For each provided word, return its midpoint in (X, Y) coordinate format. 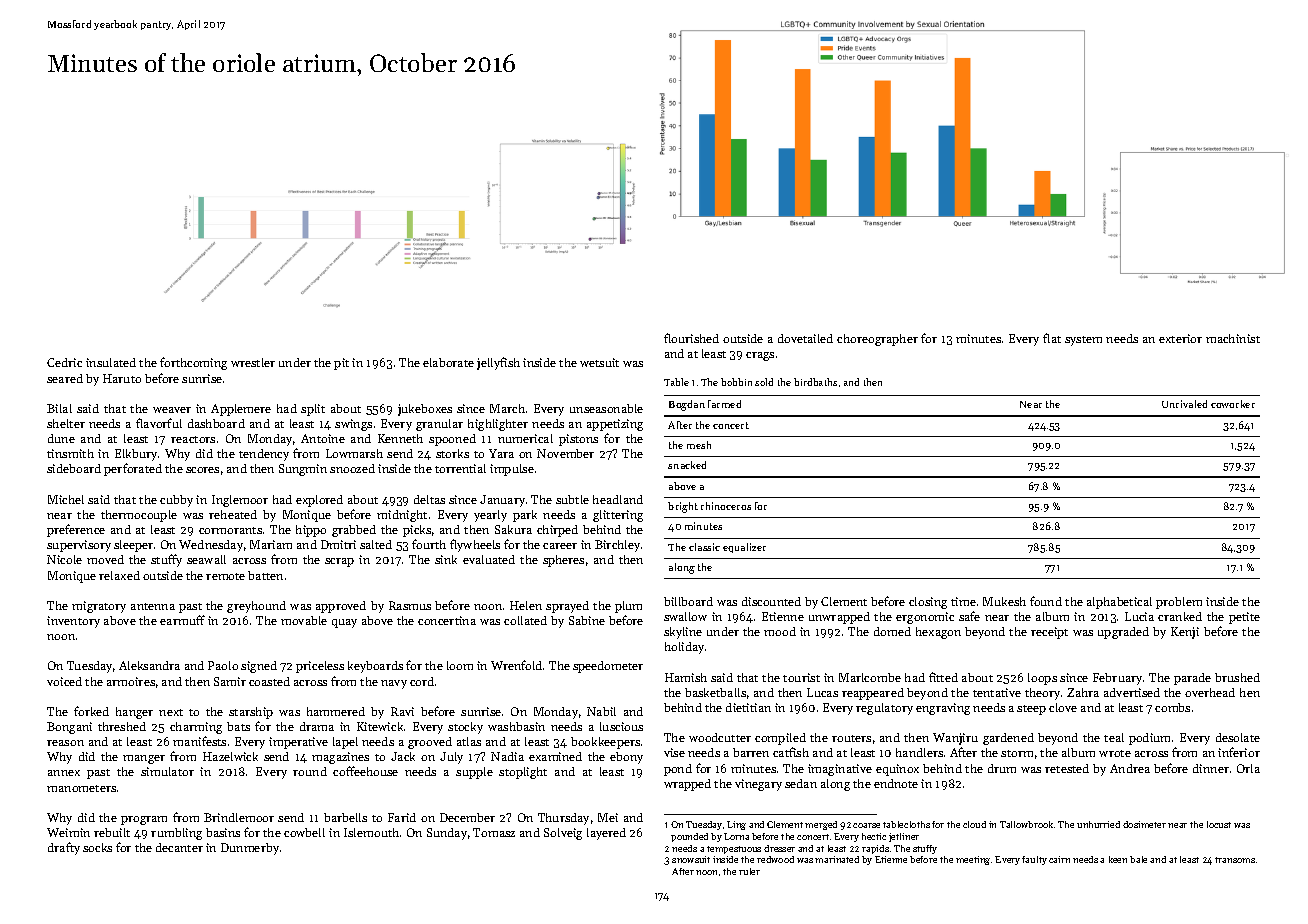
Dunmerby (250, 849)
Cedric (64, 362)
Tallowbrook (1026, 824)
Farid (402, 817)
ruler (749, 871)
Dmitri (338, 544)
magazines (340, 758)
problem (1179, 603)
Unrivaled (1184, 404)
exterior (1180, 338)
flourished (691, 338)
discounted (771, 601)
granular (439, 425)
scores (202, 470)
